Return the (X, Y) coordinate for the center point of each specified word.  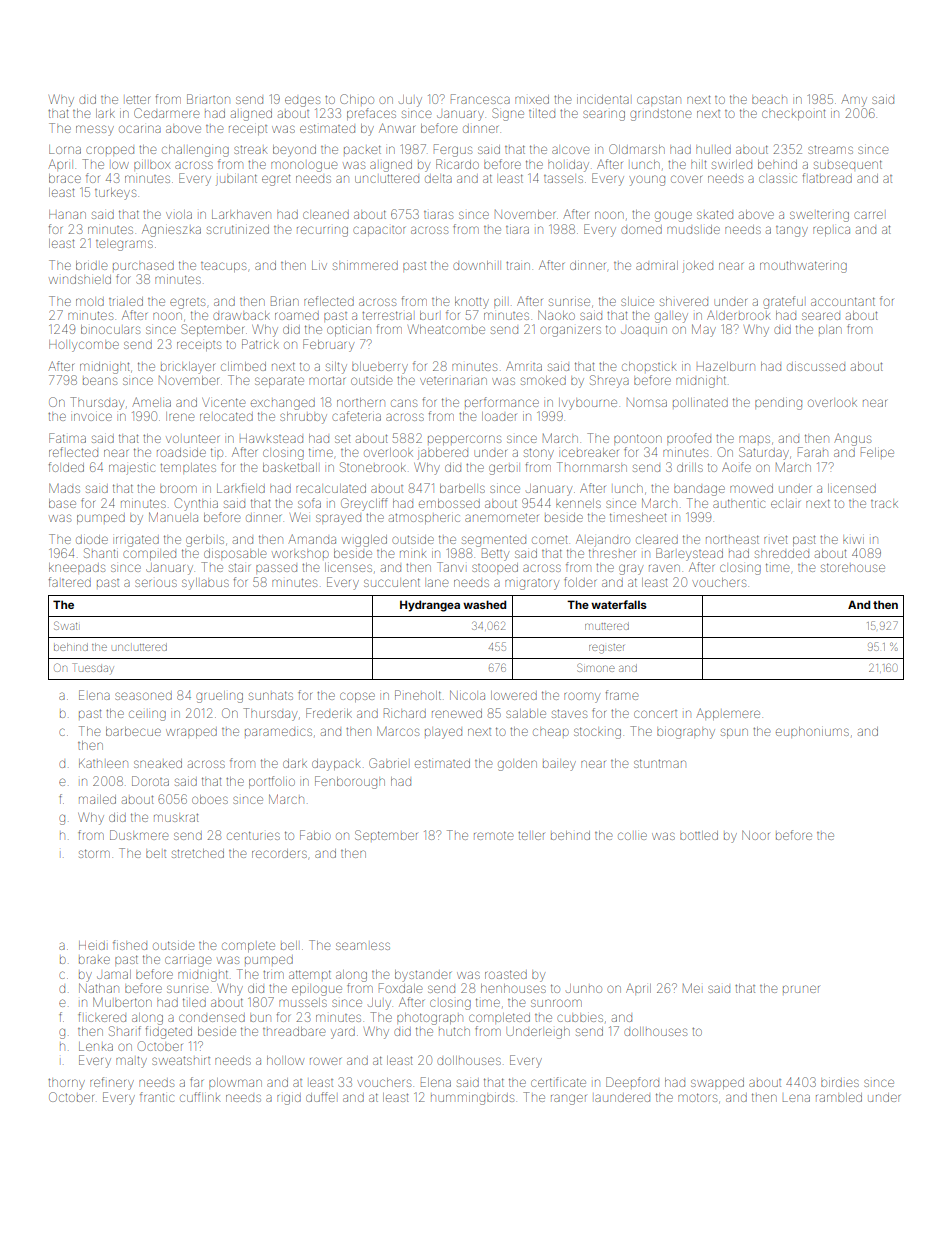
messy (95, 130)
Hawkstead (271, 438)
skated (715, 215)
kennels (578, 503)
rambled (839, 1097)
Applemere (728, 714)
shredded (782, 553)
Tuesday (93, 668)
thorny (66, 1084)
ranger (568, 1099)
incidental (603, 99)
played (443, 733)
